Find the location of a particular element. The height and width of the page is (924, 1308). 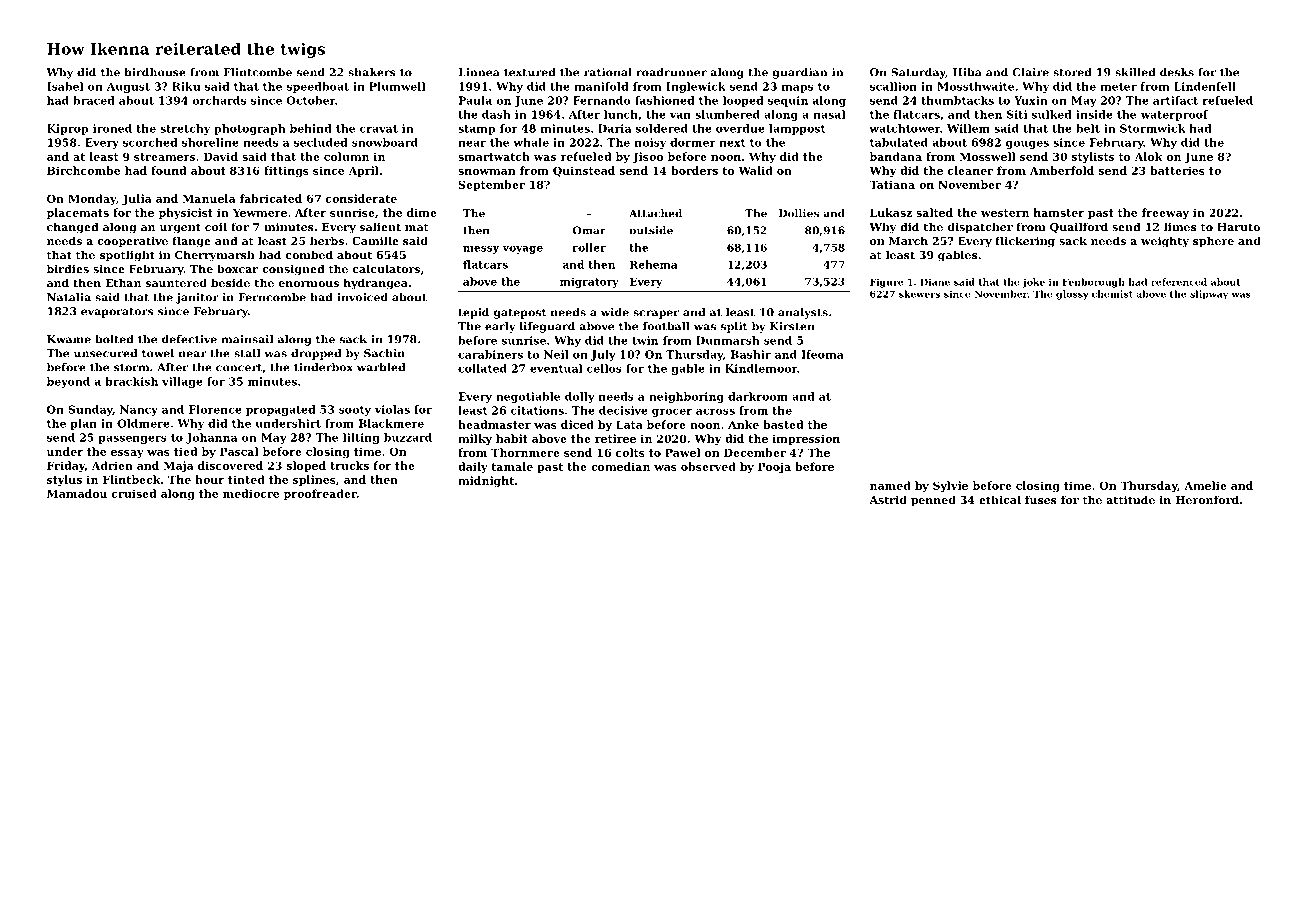

Isabel is located at coordinates (65, 86).
